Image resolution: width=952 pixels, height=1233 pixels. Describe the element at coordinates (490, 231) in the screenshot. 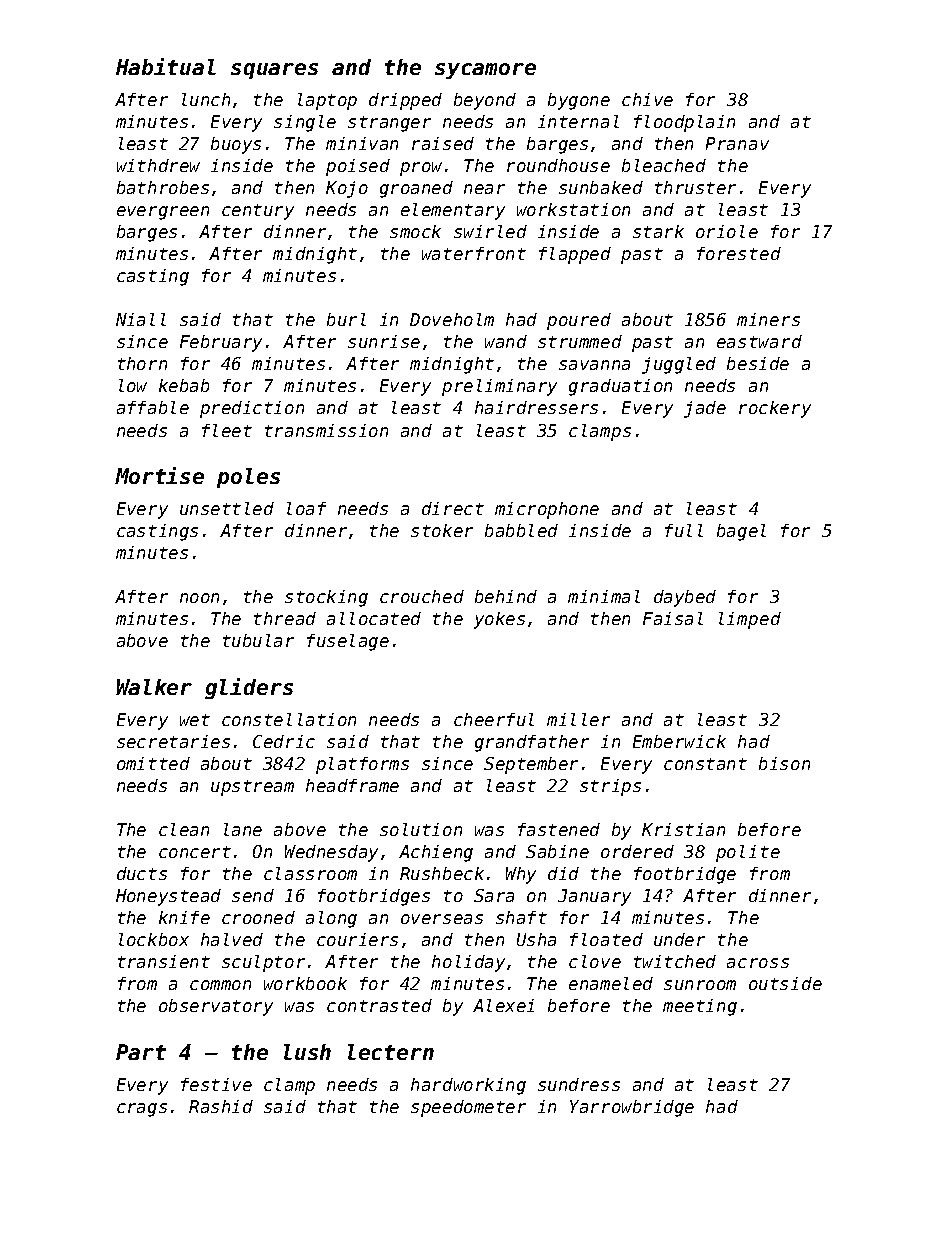

I see `swirled` at that location.
